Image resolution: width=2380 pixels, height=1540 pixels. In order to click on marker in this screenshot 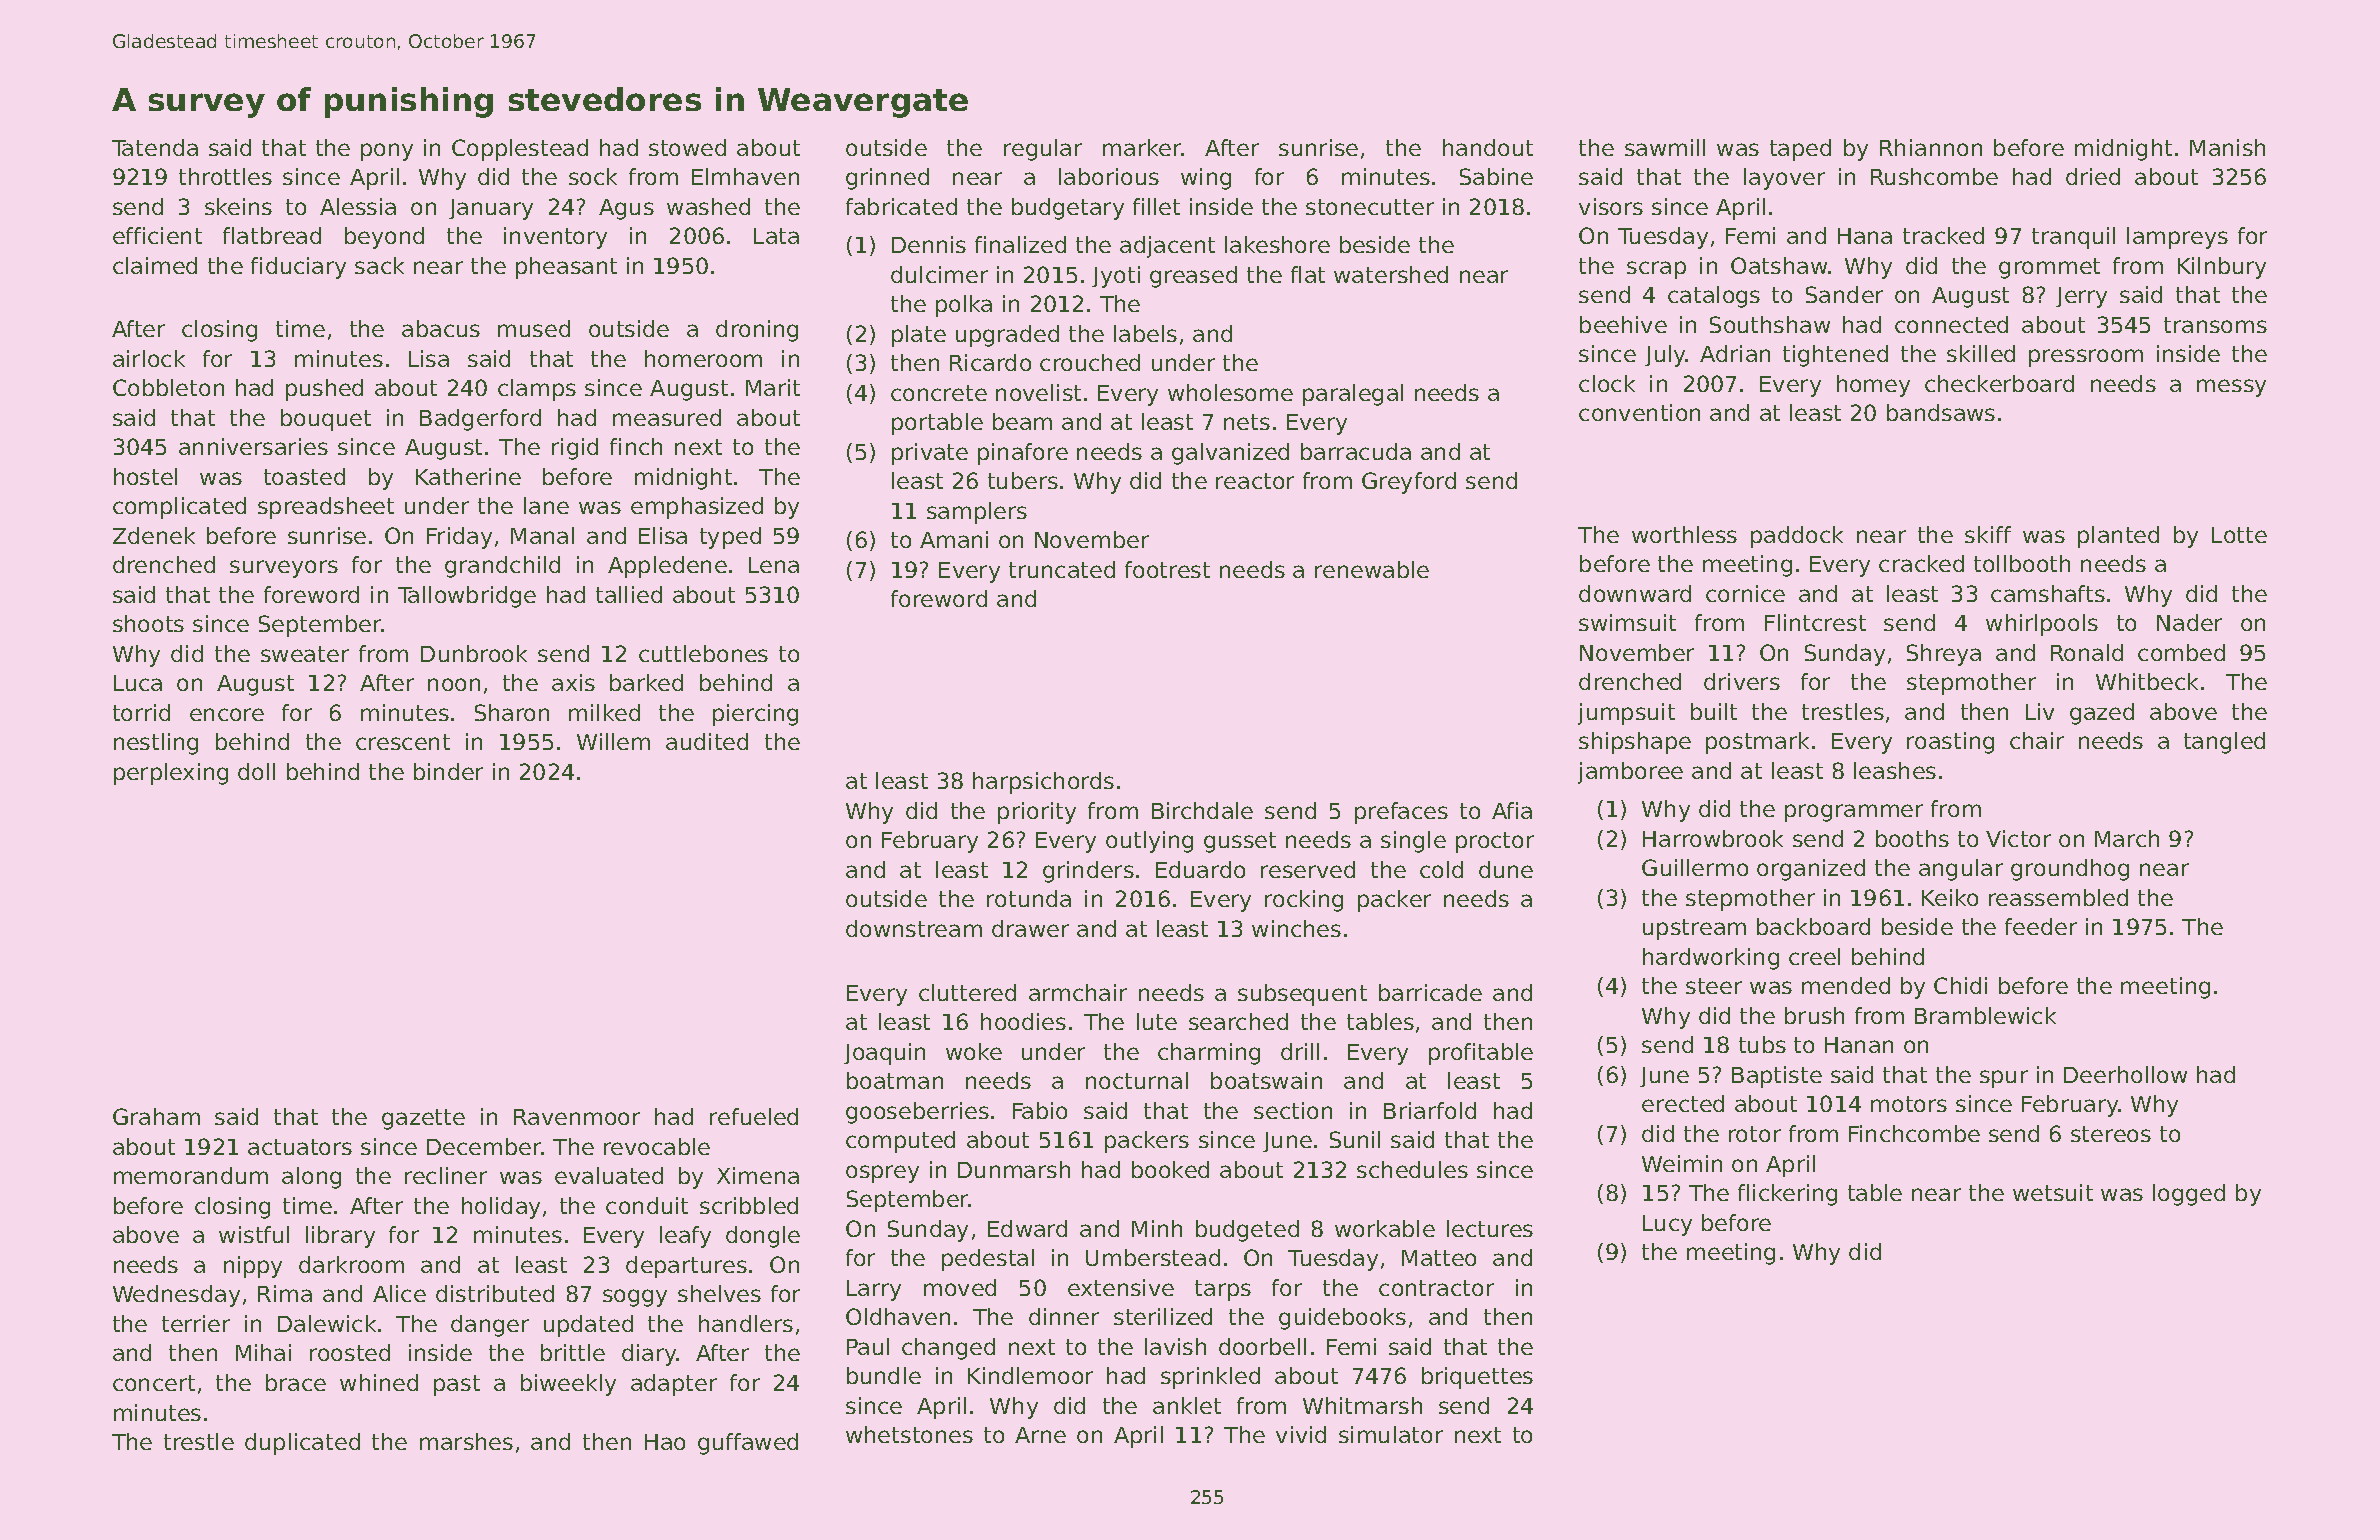, I will do `click(1142, 147)`.
